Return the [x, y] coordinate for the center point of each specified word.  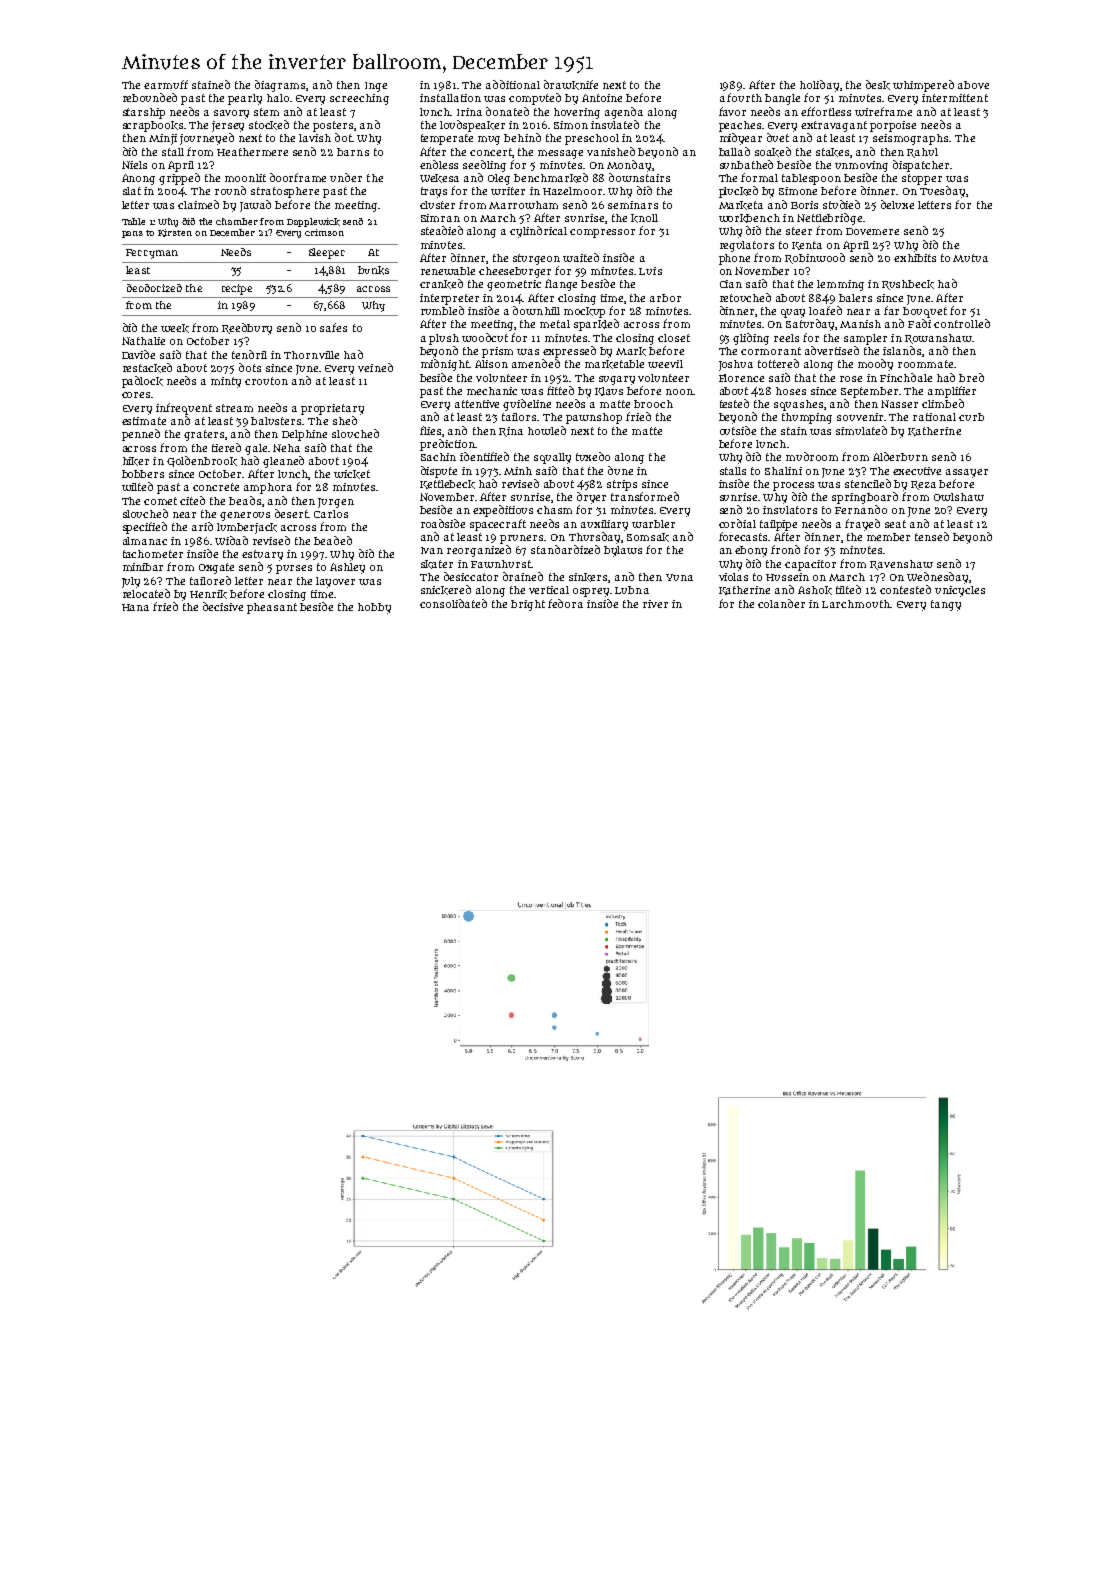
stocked [269, 125]
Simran [440, 218]
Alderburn [900, 456]
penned [141, 435]
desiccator [471, 576]
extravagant [834, 126]
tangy [946, 605]
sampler [865, 339]
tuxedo [593, 456]
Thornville [311, 355]
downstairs [639, 177]
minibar [143, 567]
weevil [665, 364]
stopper [922, 179]
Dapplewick [313, 222]
